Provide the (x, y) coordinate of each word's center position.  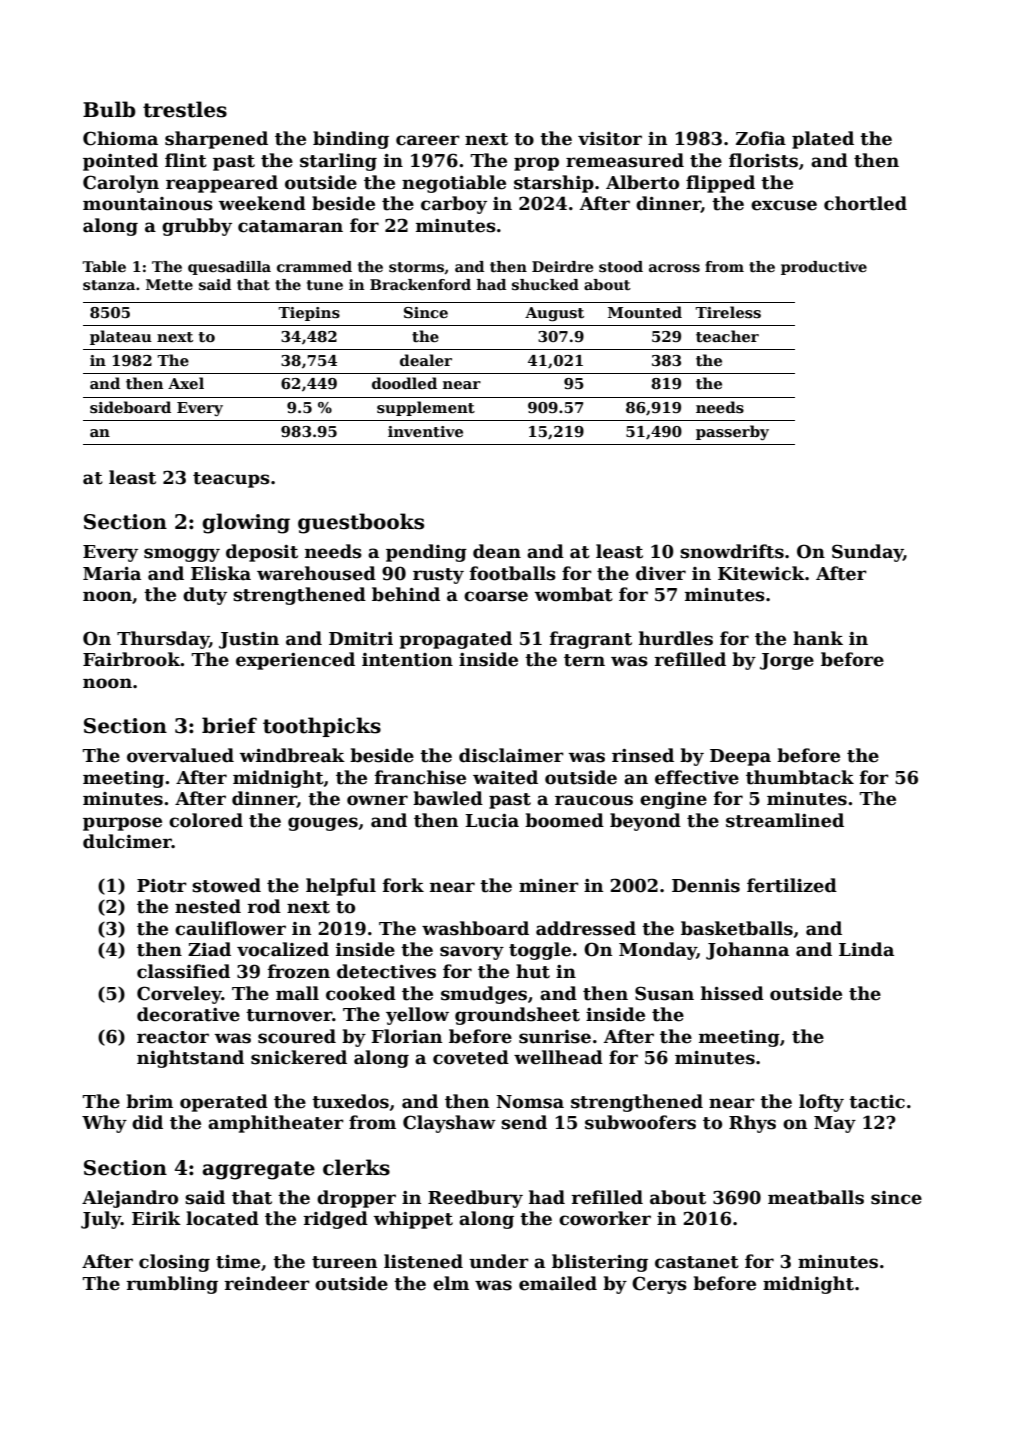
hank (818, 638)
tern (584, 660)
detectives (386, 971)
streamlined (785, 820)
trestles (185, 109)
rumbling (172, 1285)
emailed (558, 1283)
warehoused (316, 573)
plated (823, 140)
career (428, 140)
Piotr (162, 886)
